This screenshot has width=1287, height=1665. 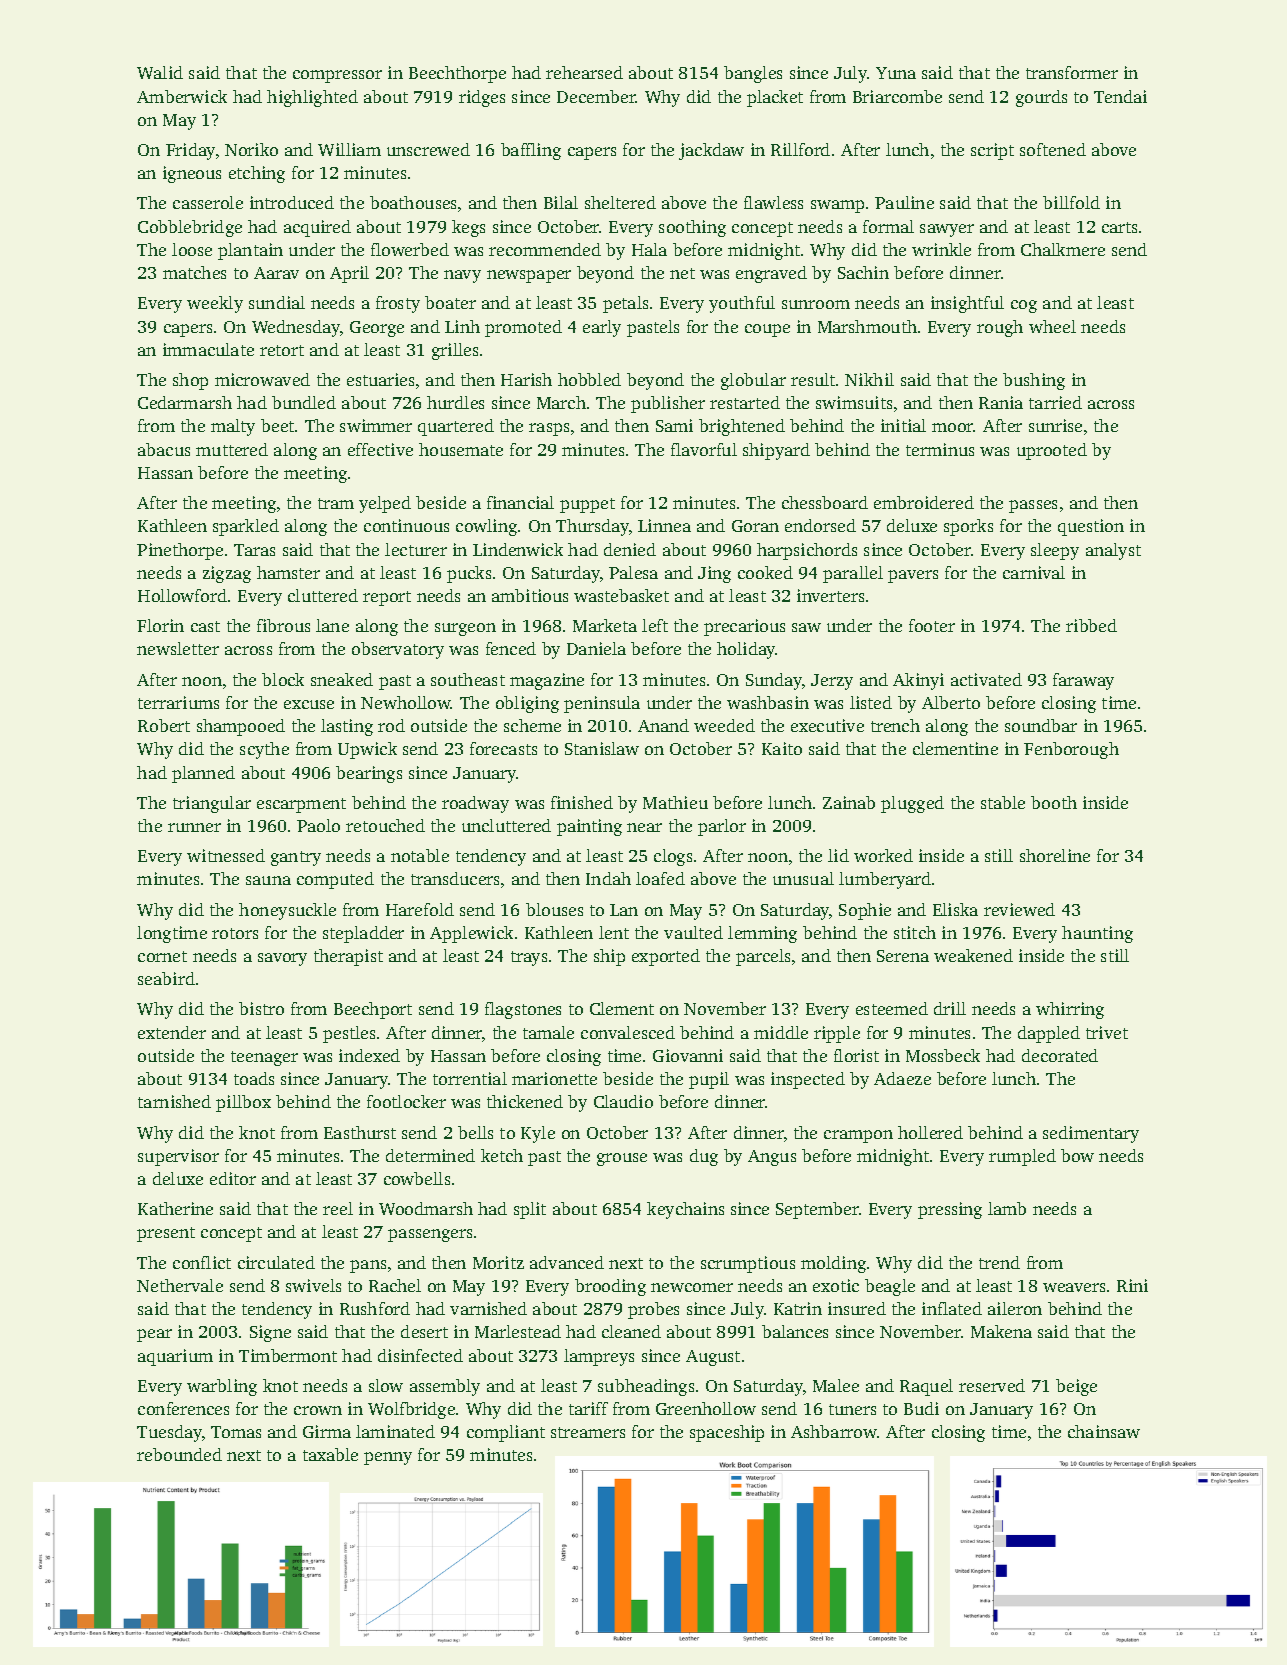 What do you see at coordinates (772, 1158) in the screenshot?
I see `Angus` at bounding box center [772, 1158].
